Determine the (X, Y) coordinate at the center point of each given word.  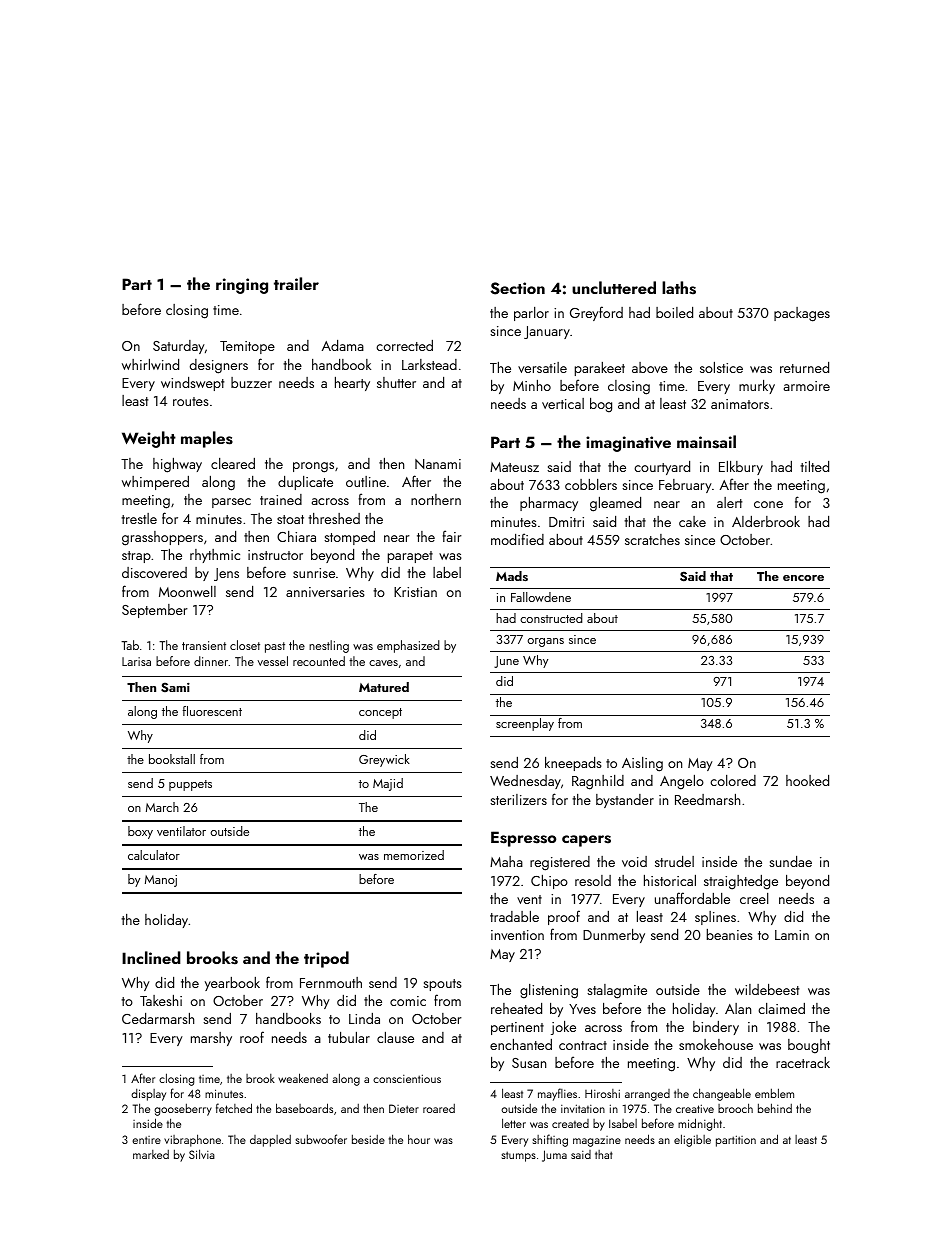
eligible (692, 1140)
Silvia (202, 1154)
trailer (296, 283)
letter (514, 1123)
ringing (242, 286)
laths (679, 288)
